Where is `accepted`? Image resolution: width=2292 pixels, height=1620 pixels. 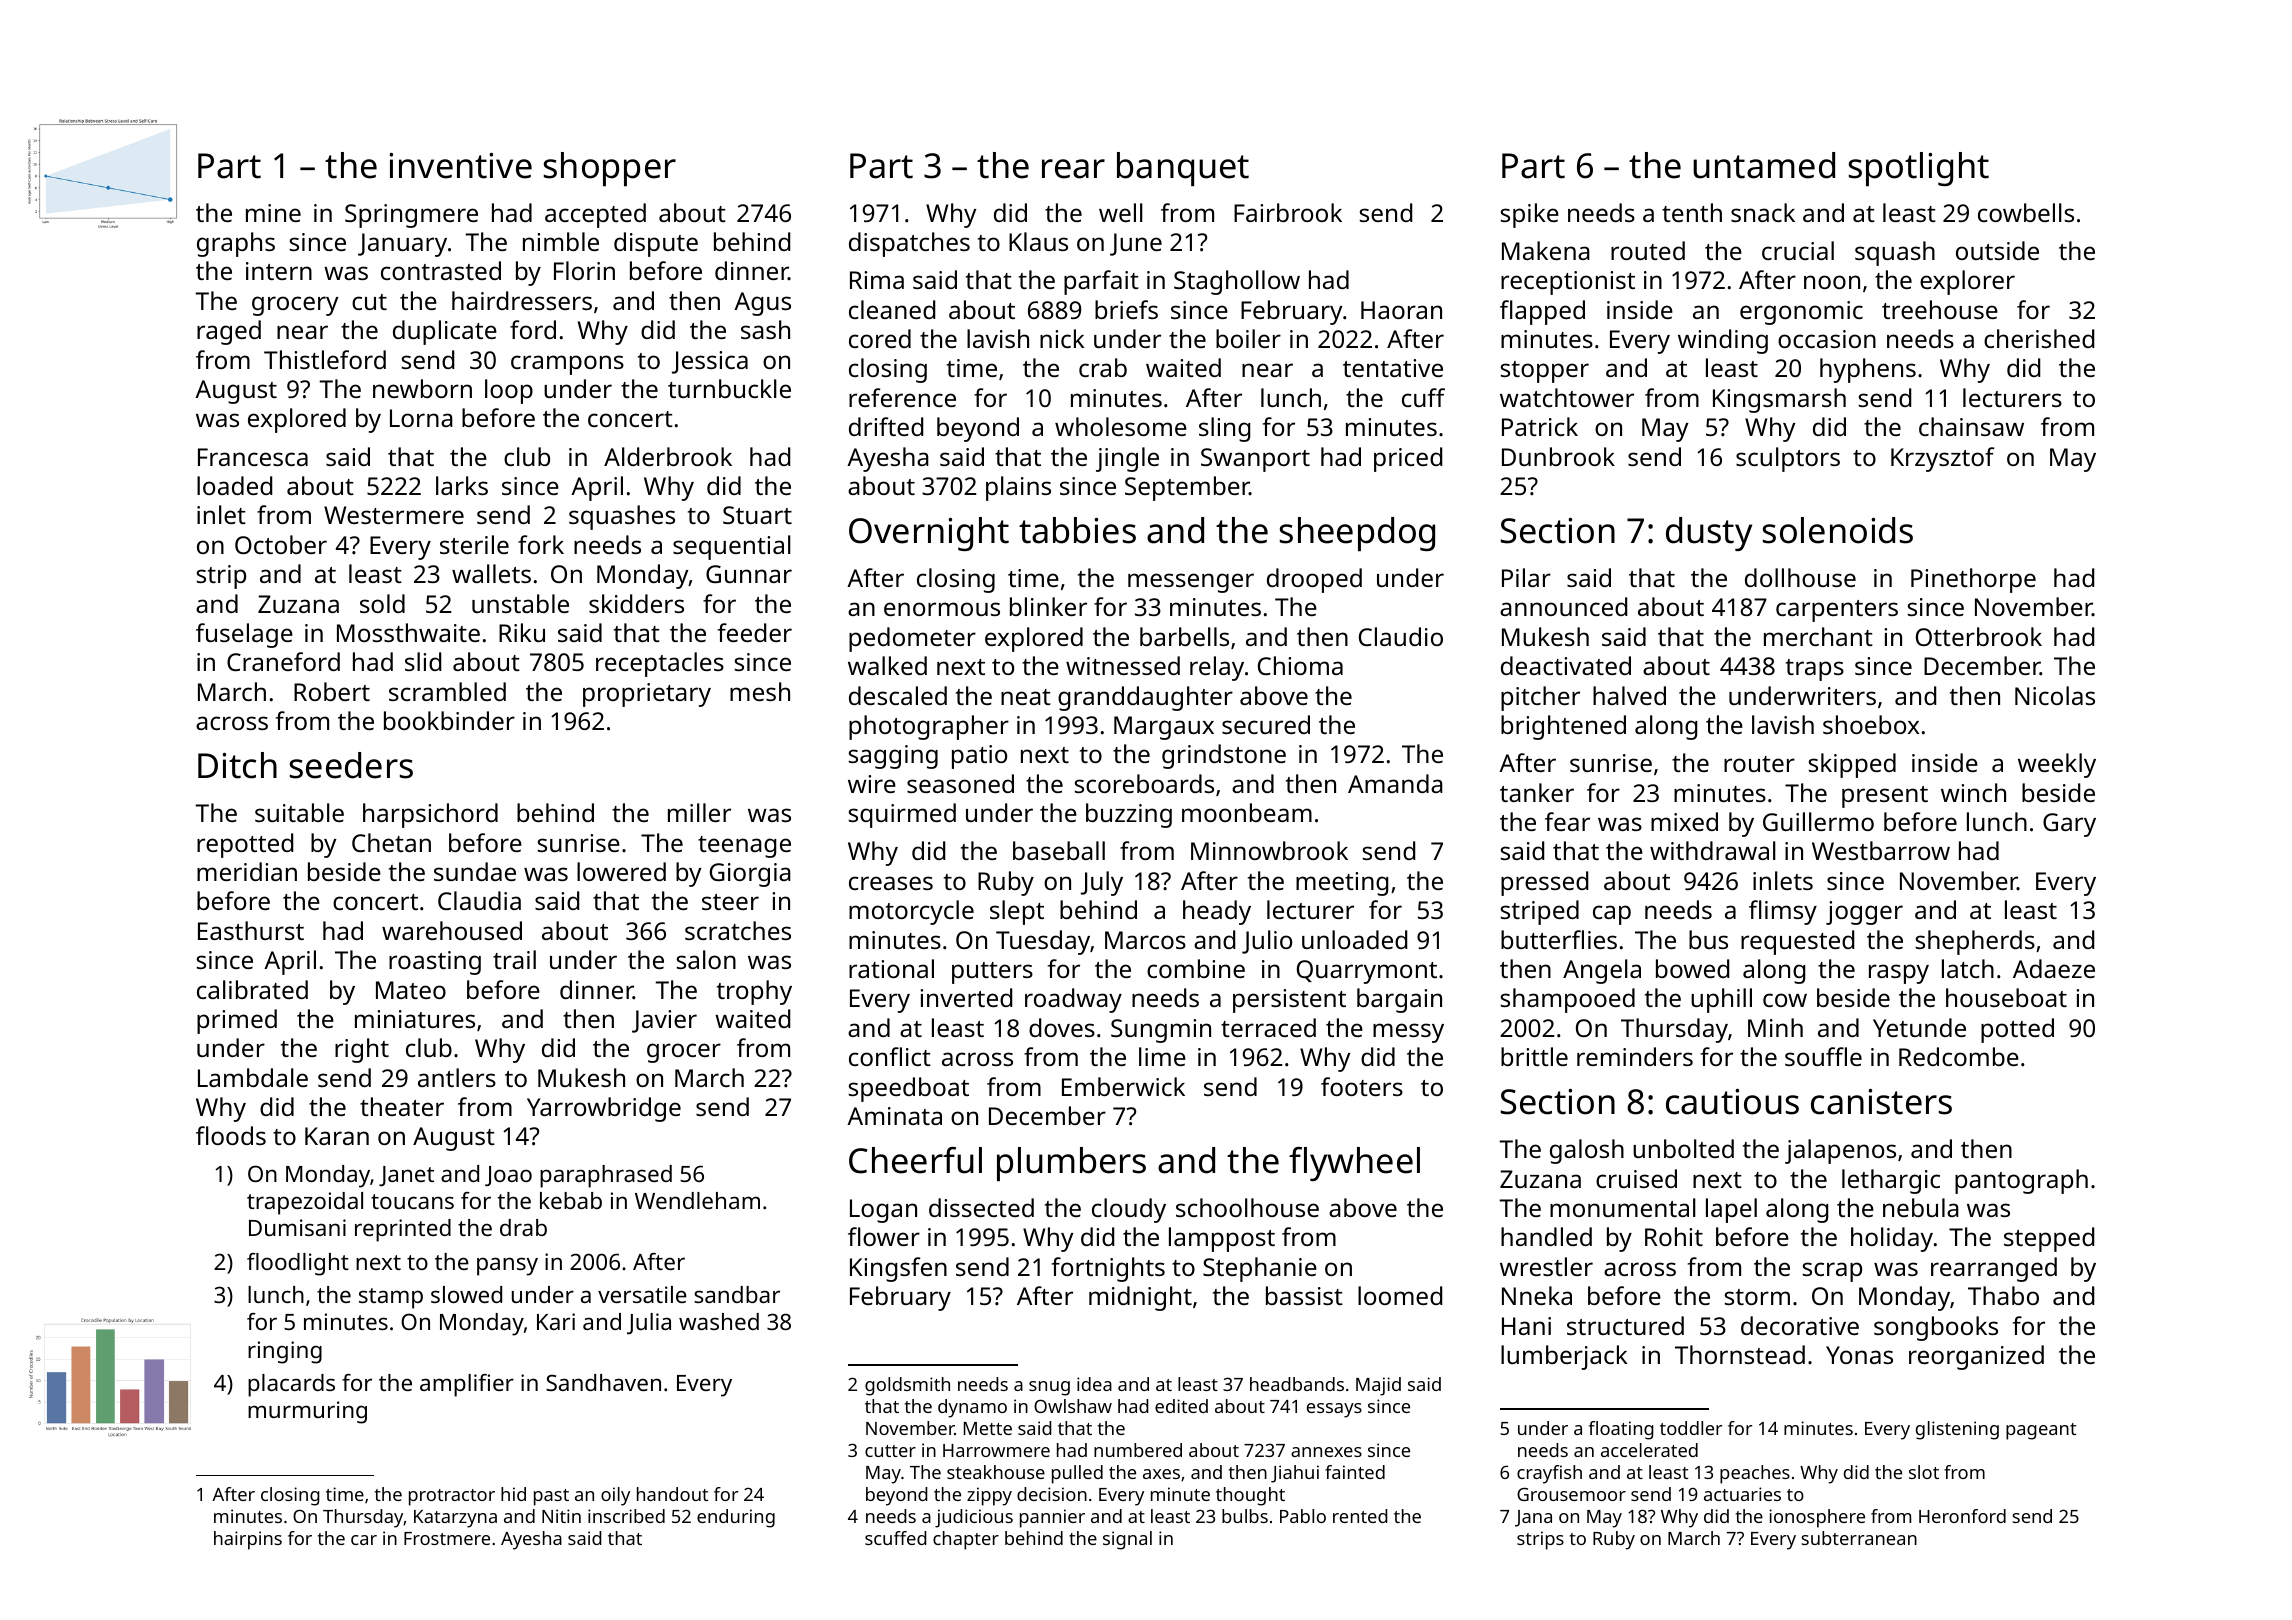
accepted is located at coordinates (595, 215).
